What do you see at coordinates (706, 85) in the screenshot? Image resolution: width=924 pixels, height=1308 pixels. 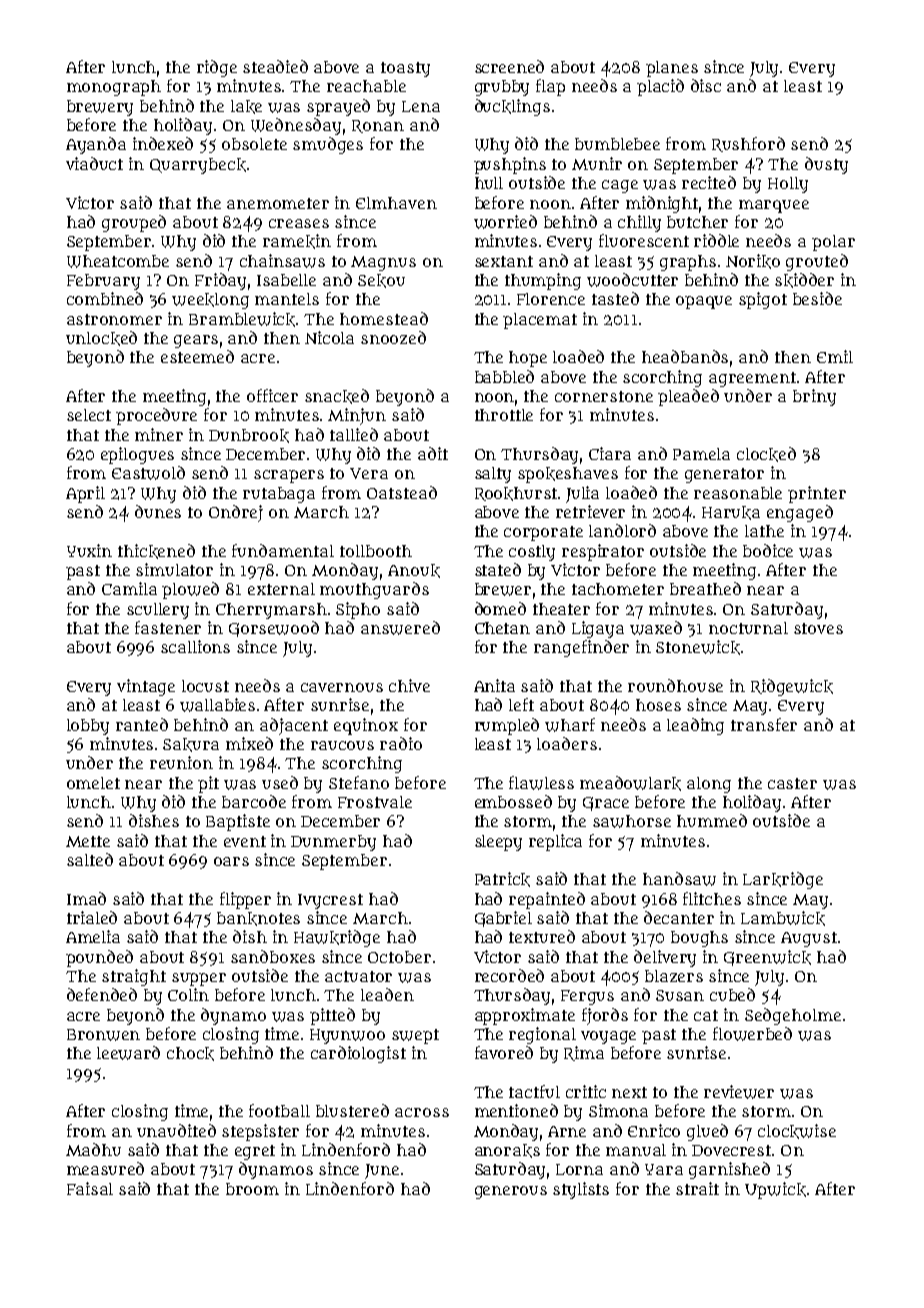 I see `disc` at bounding box center [706, 85].
